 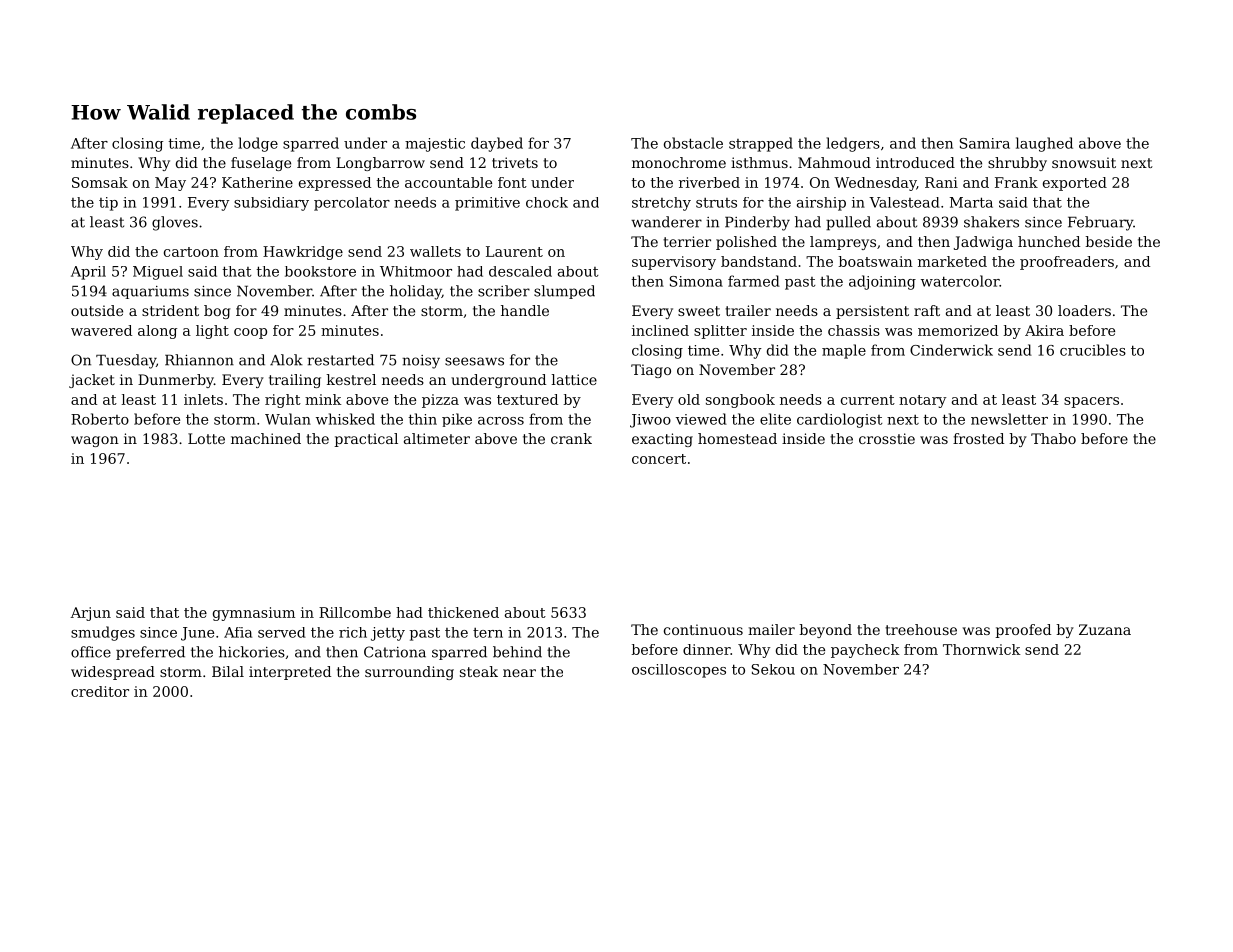 I want to click on wagon, so click(x=95, y=441).
